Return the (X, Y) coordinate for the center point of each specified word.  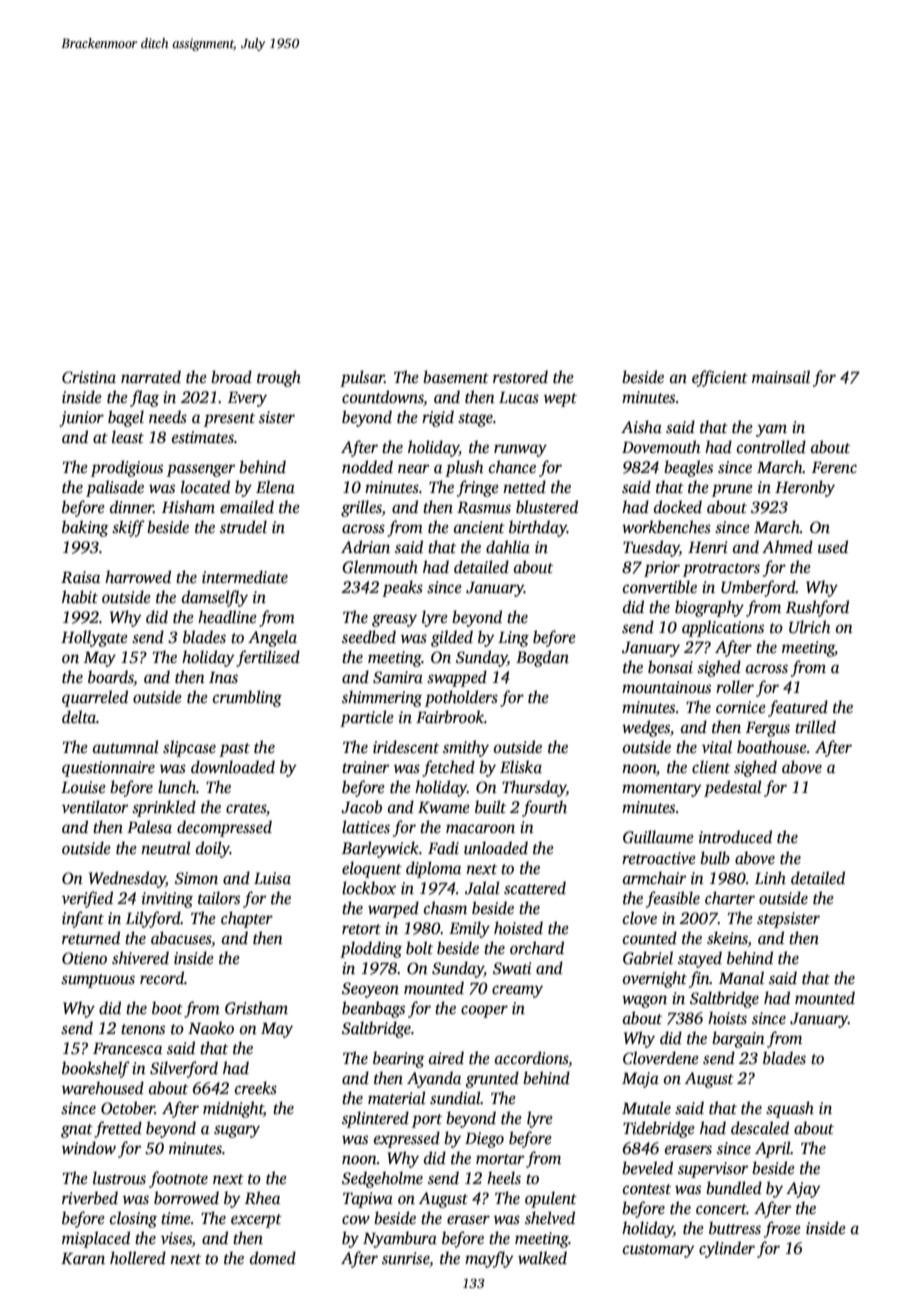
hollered (138, 1258)
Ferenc (834, 467)
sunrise (405, 1258)
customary (659, 1251)
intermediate (245, 577)
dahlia (508, 547)
